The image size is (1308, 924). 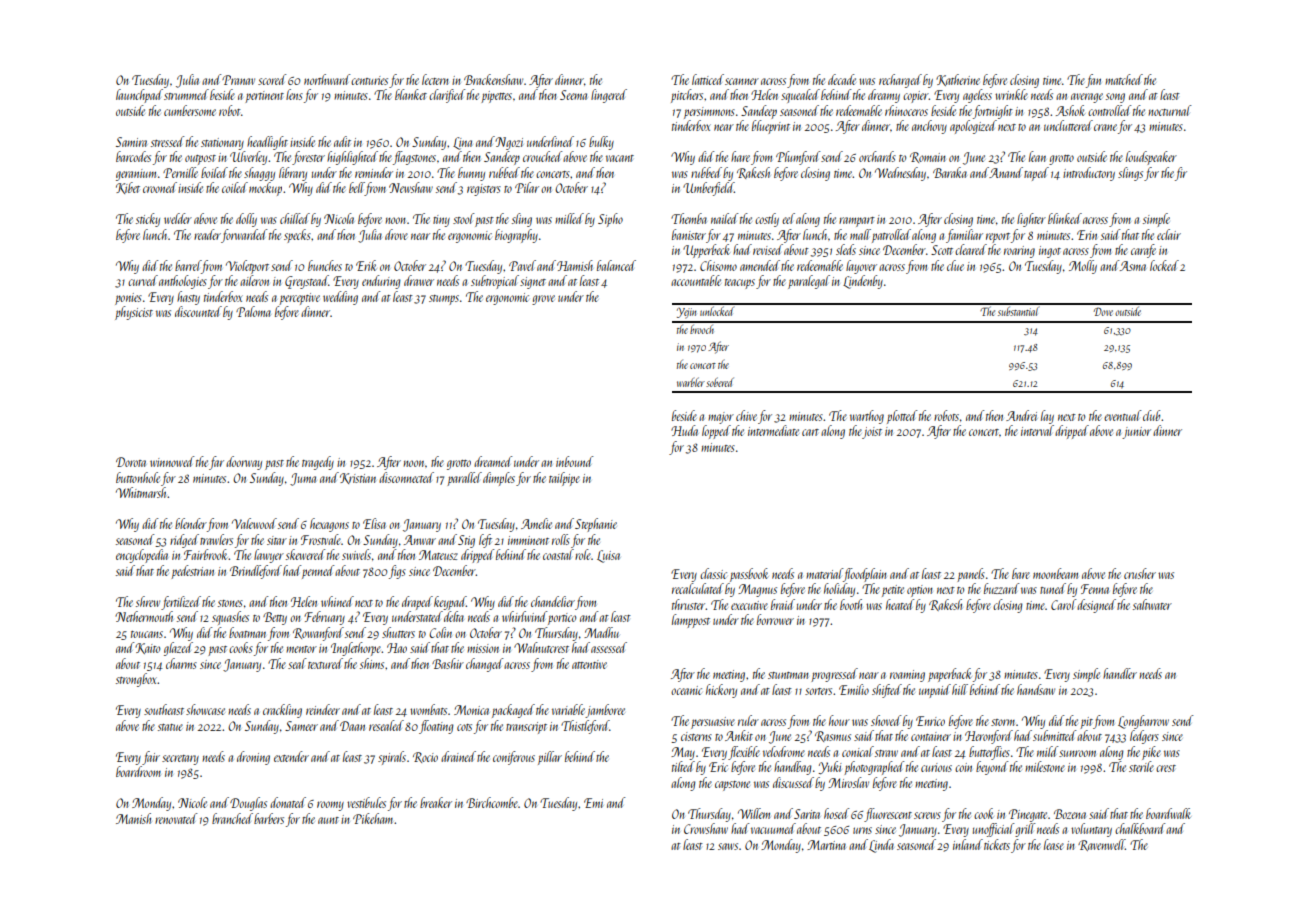 I want to click on Kibet, so click(x=128, y=188).
